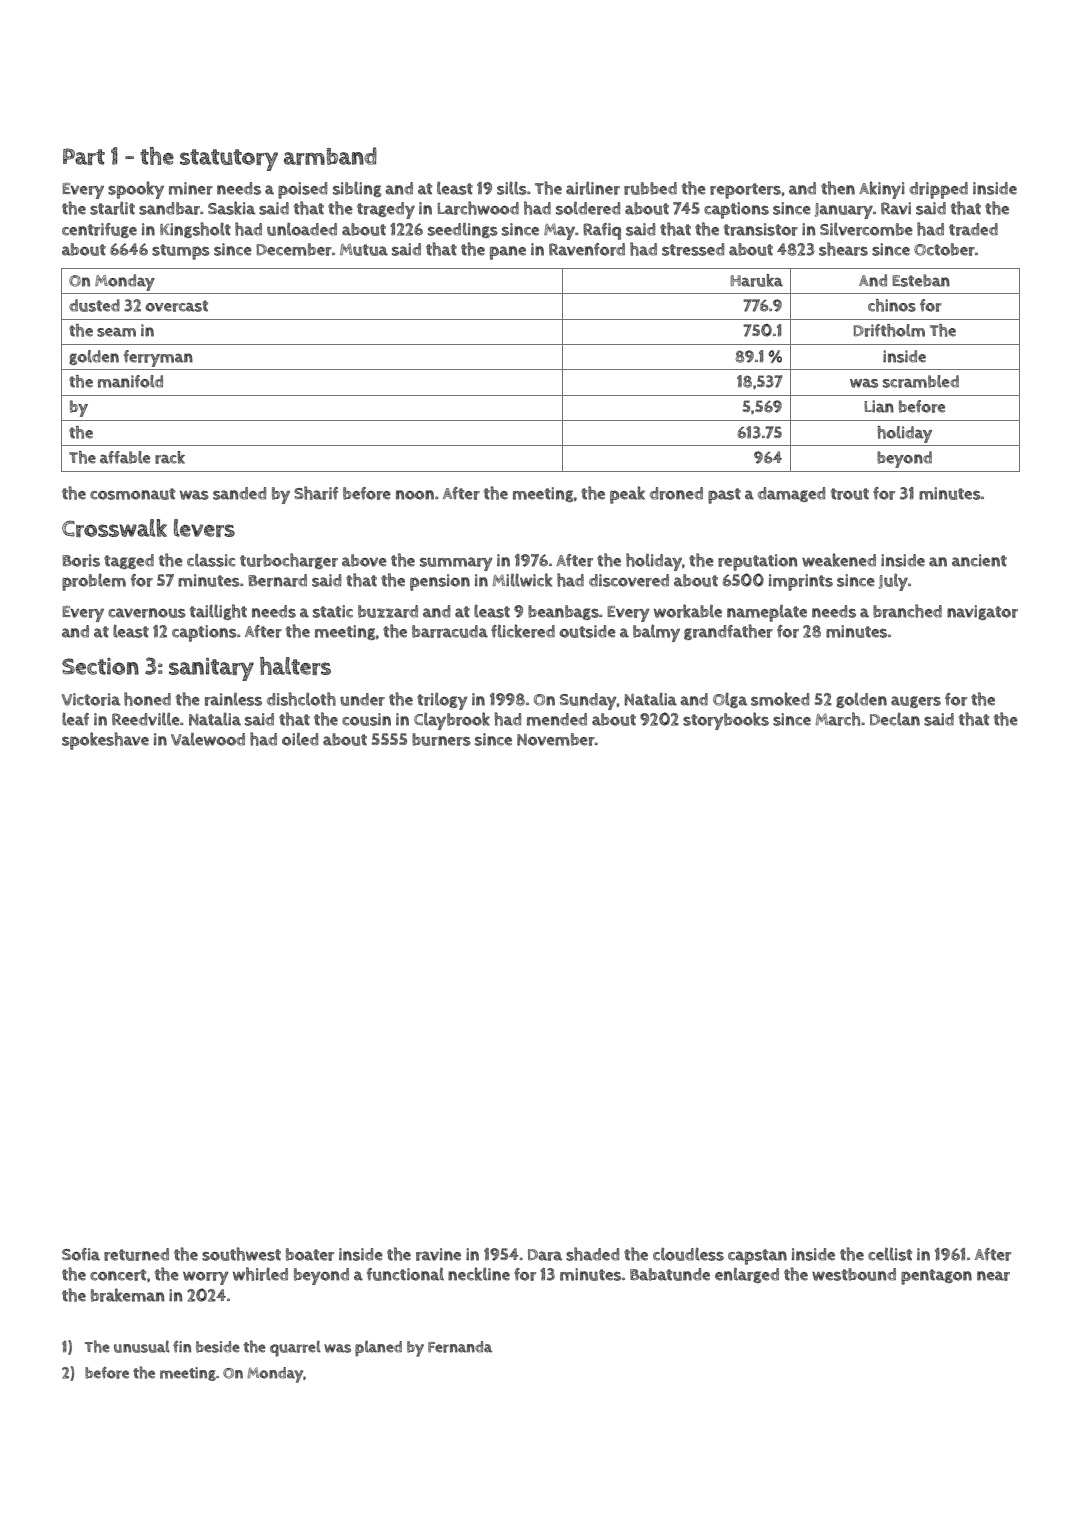  I want to click on oiled, so click(300, 739).
